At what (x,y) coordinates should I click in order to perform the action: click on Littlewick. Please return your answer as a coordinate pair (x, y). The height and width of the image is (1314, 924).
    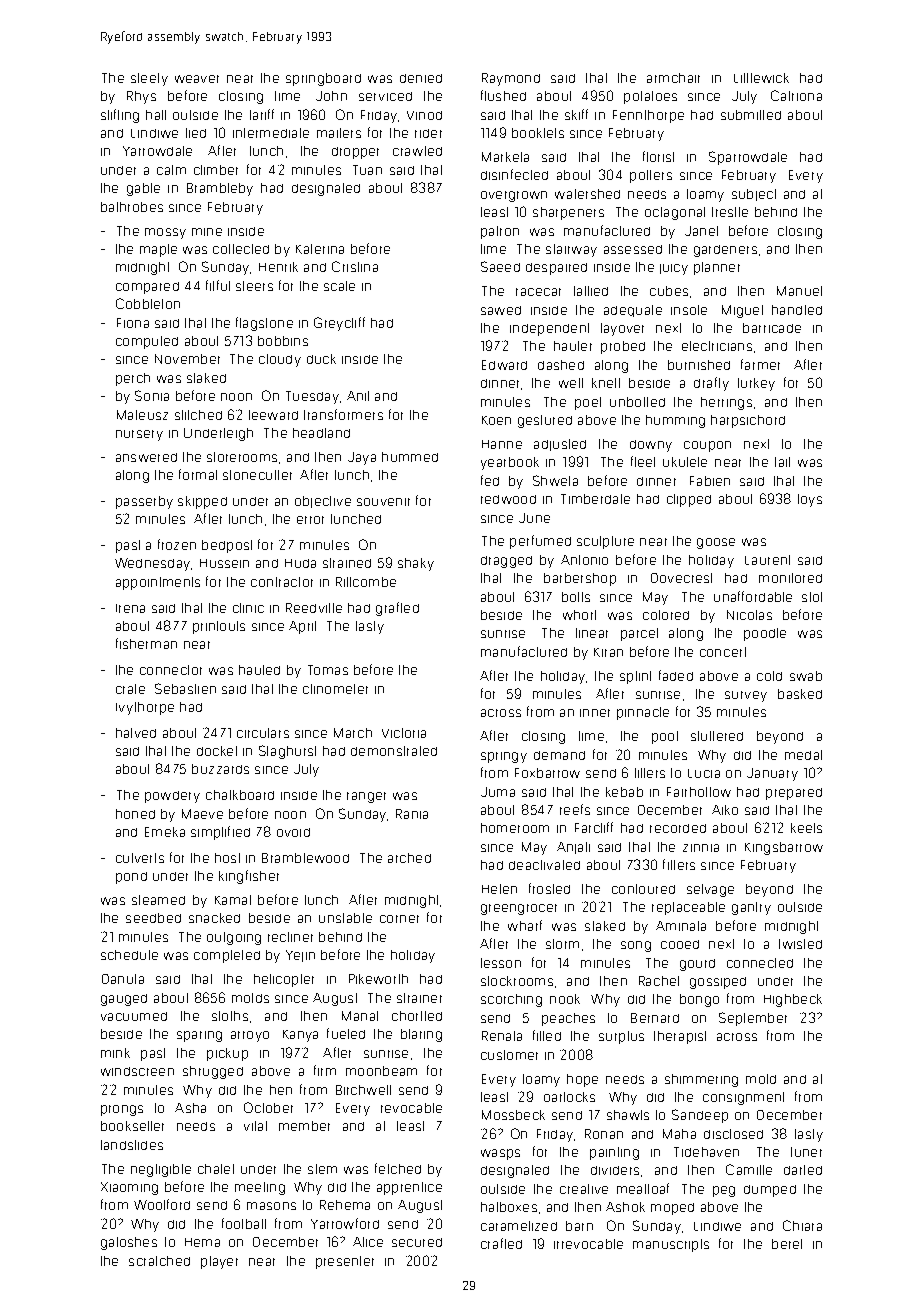
    Looking at the image, I should click on (761, 78).
